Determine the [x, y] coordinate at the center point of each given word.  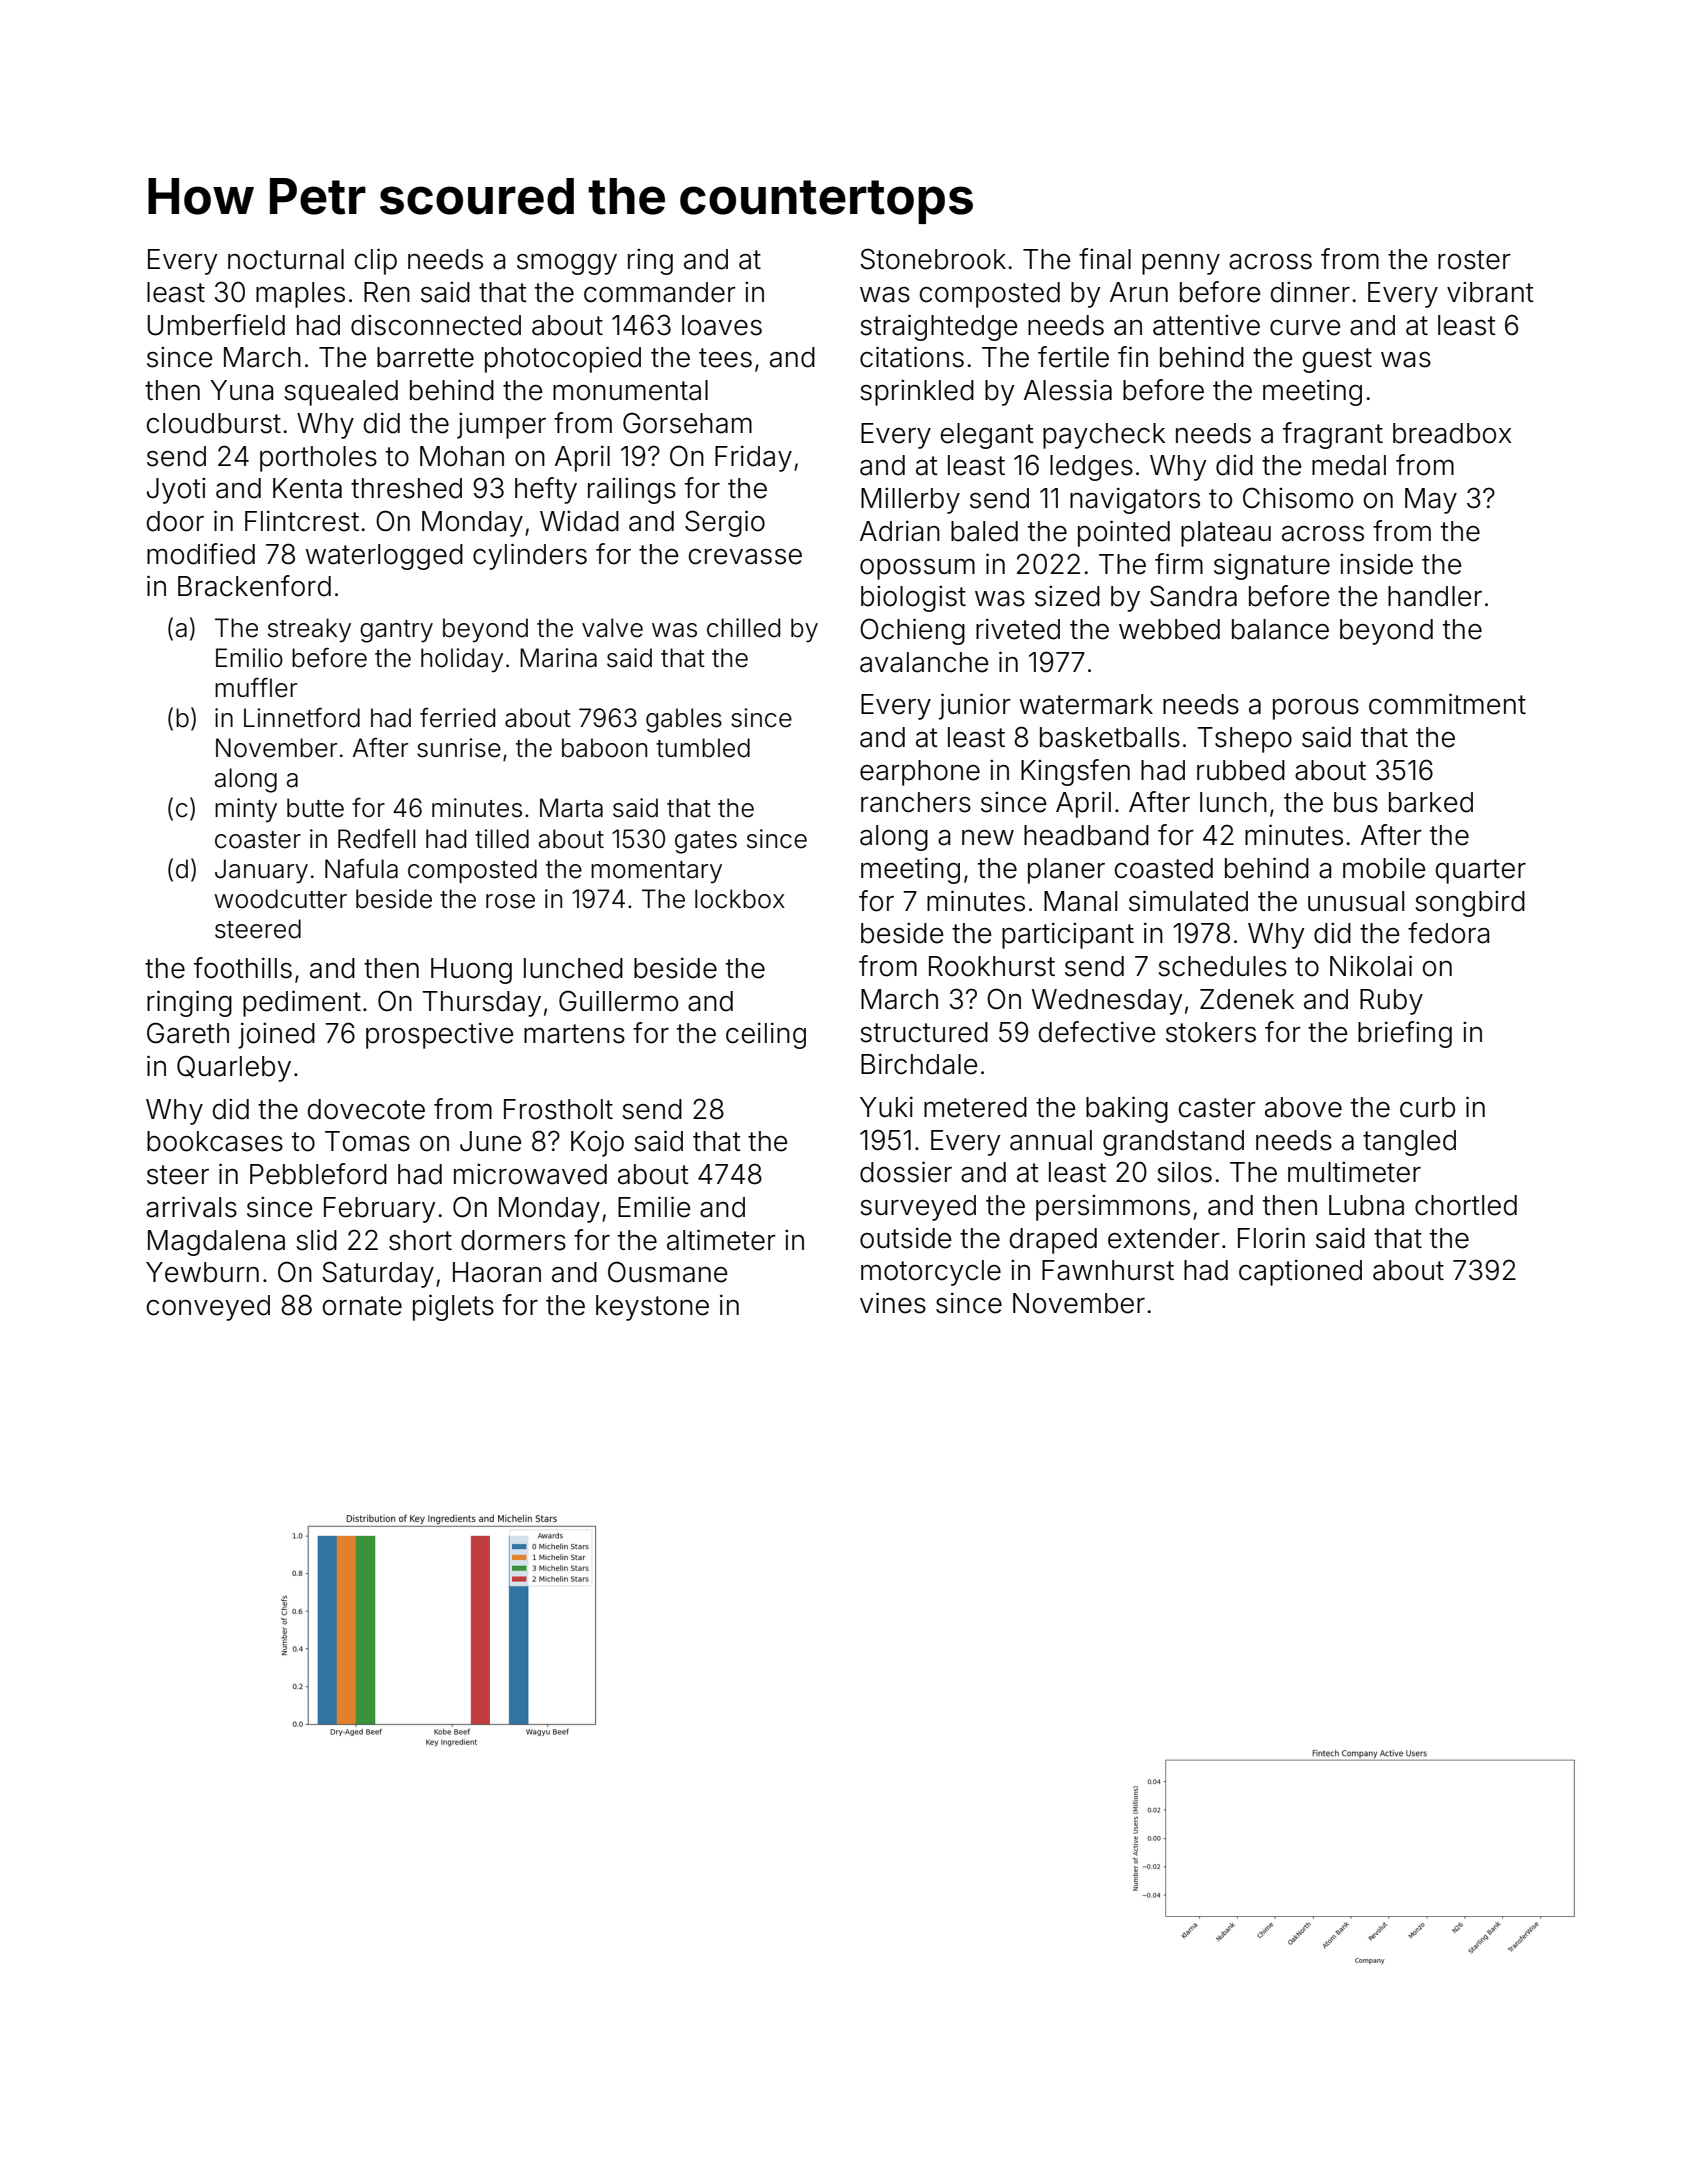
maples [300, 295]
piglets [453, 1307]
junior [975, 706]
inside [1376, 564]
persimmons [1113, 1208]
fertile [1073, 357]
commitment [1447, 704]
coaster [258, 840]
